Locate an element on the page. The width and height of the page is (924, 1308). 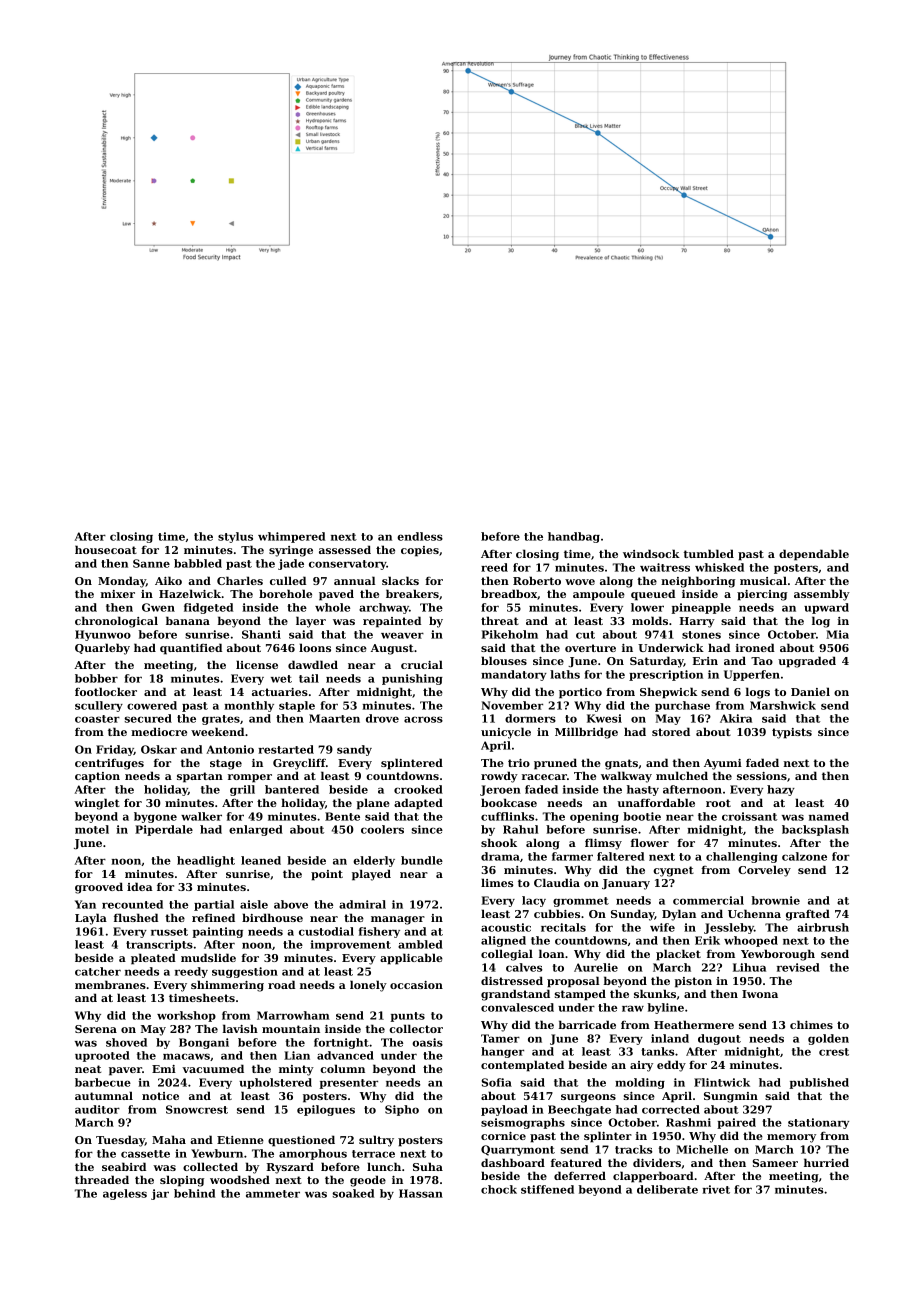
Yan is located at coordinates (85, 904).
